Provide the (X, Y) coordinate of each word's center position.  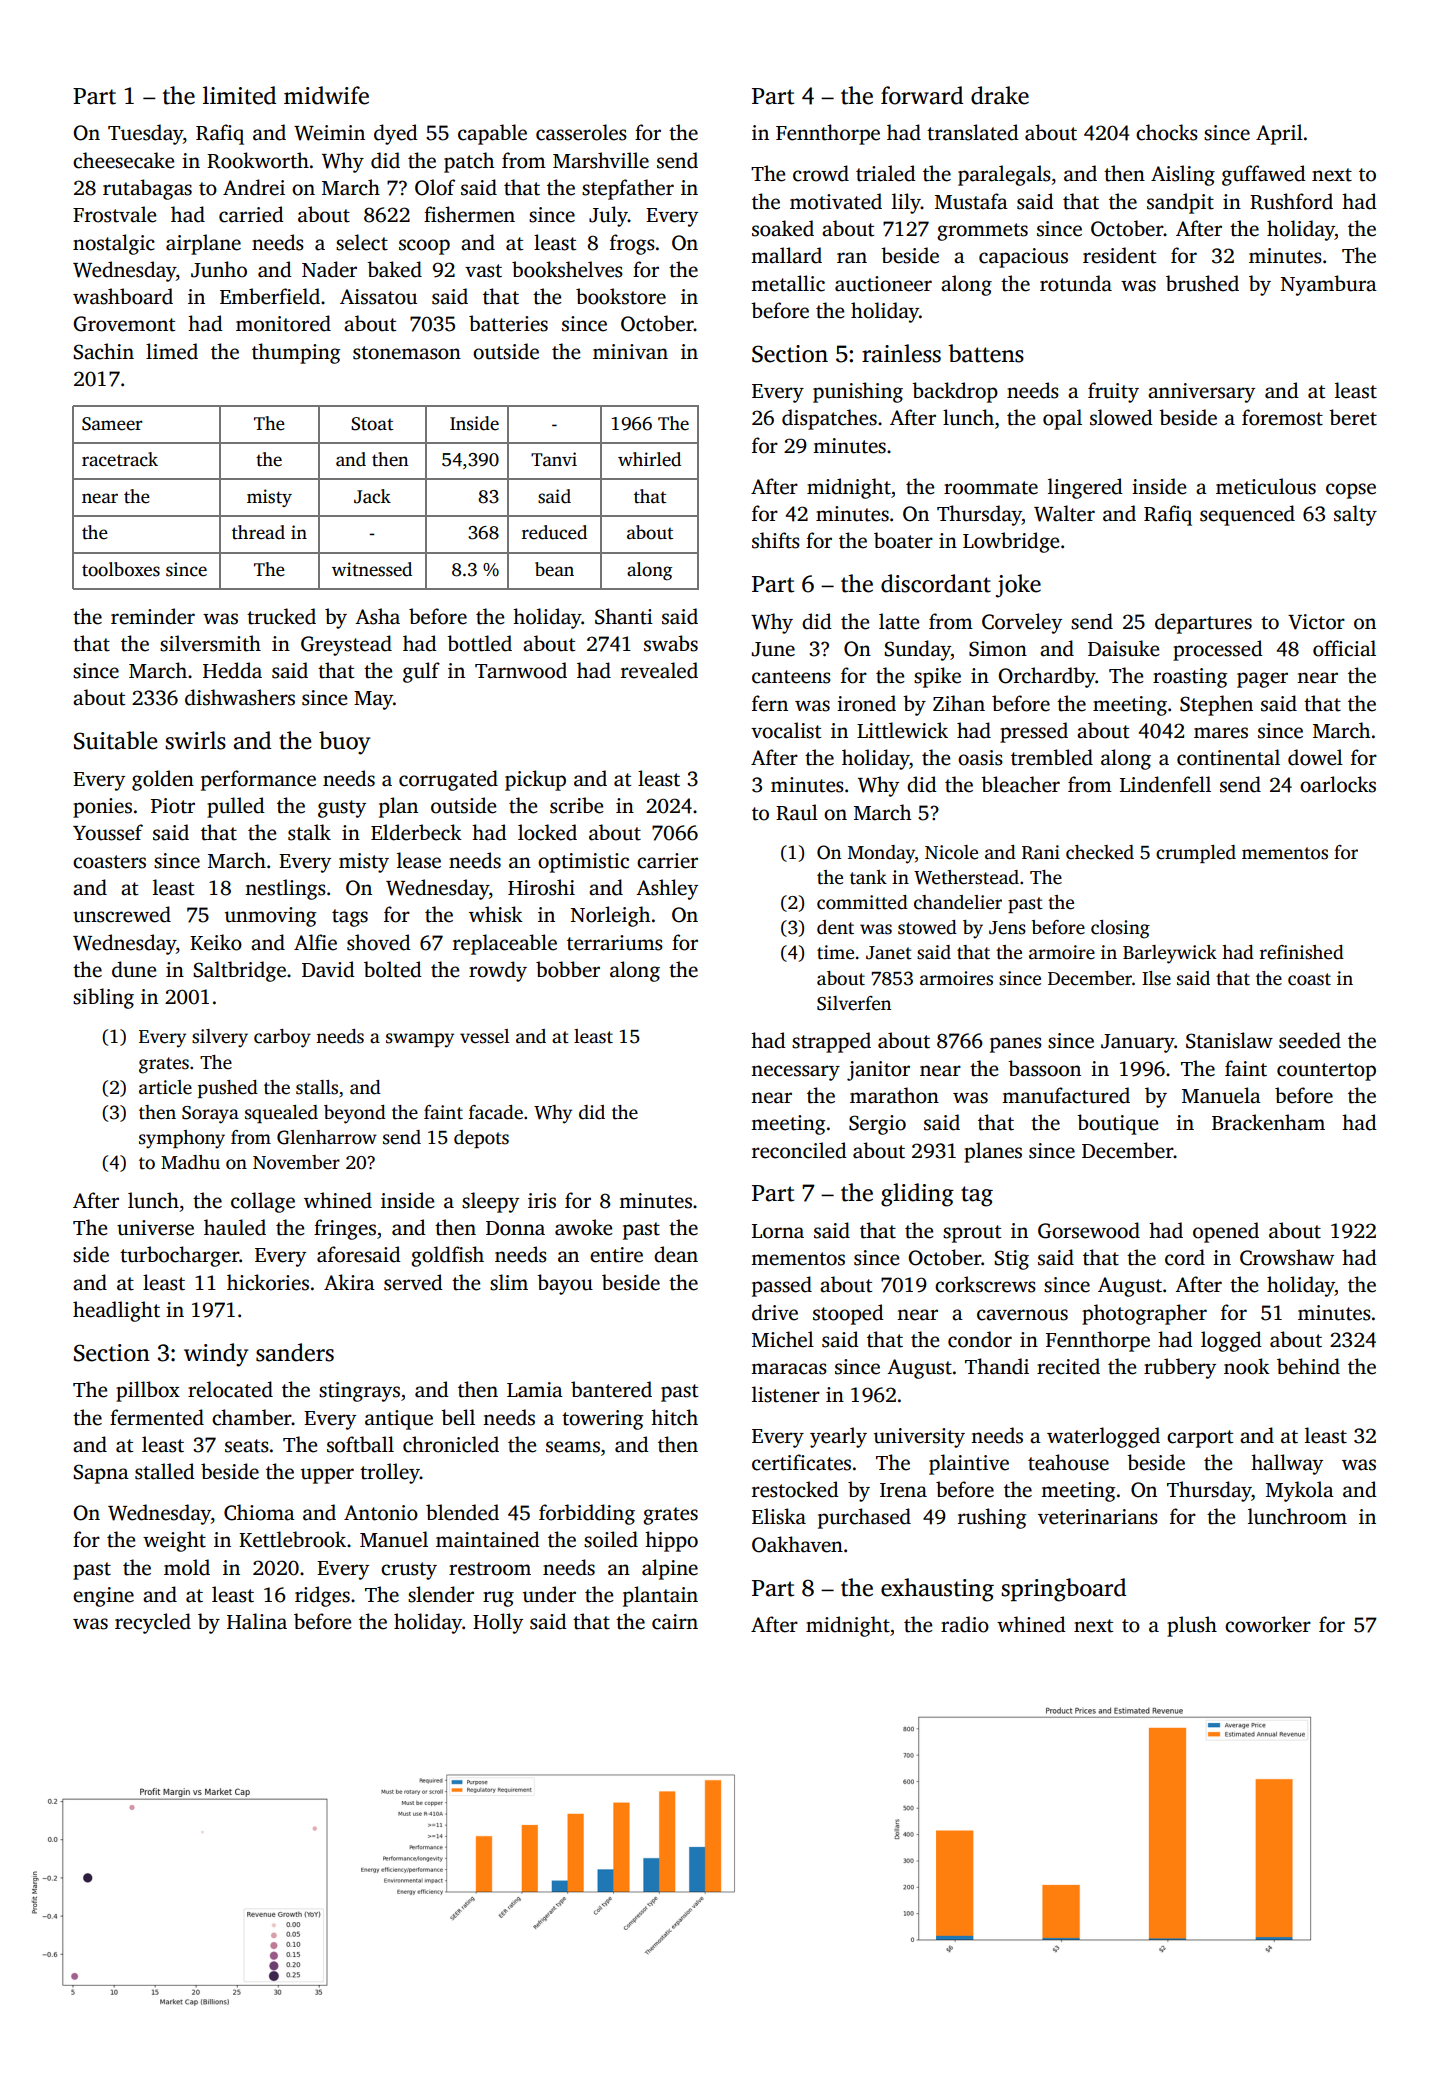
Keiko (216, 942)
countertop (1326, 1072)
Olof (435, 187)
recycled (153, 1623)
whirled (649, 459)
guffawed (1264, 175)
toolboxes (121, 569)
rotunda (1076, 283)
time (835, 952)
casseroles (581, 132)
